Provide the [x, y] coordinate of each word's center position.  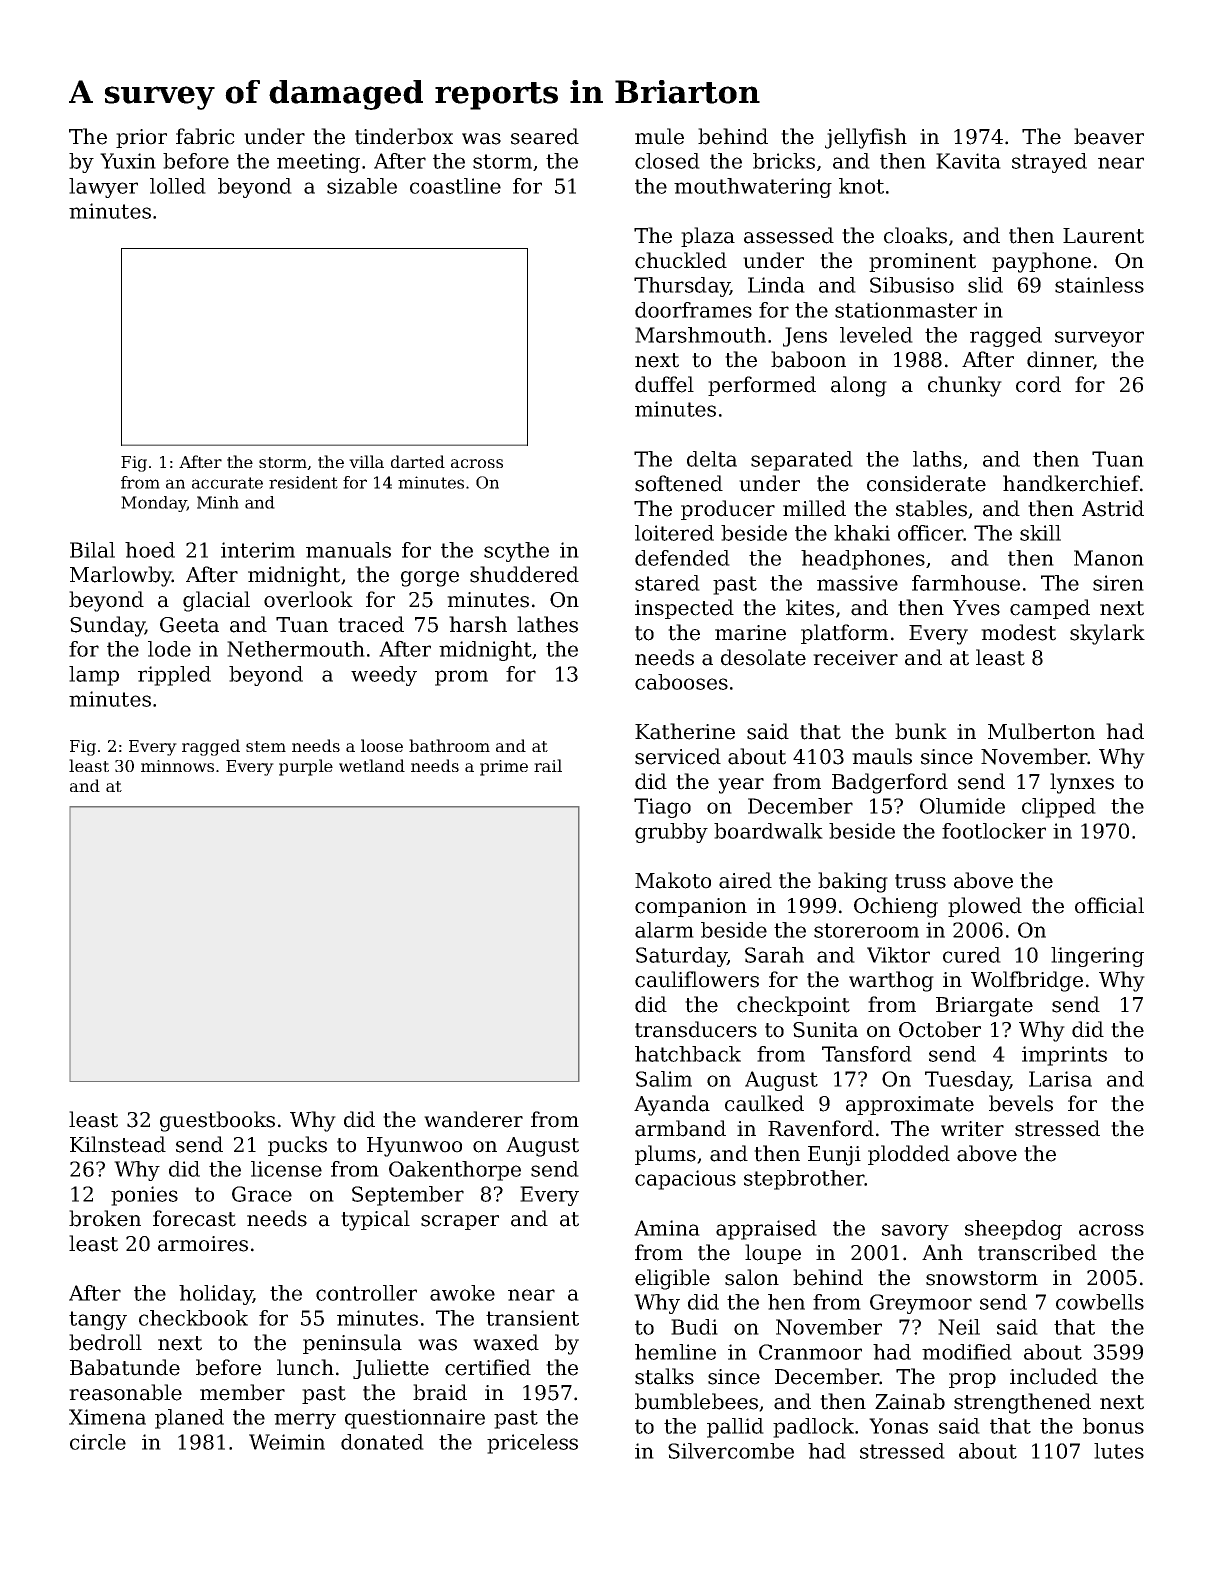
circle [98, 1442]
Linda [776, 285]
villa [366, 461]
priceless [532, 1444]
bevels [1021, 1103]
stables [931, 508]
